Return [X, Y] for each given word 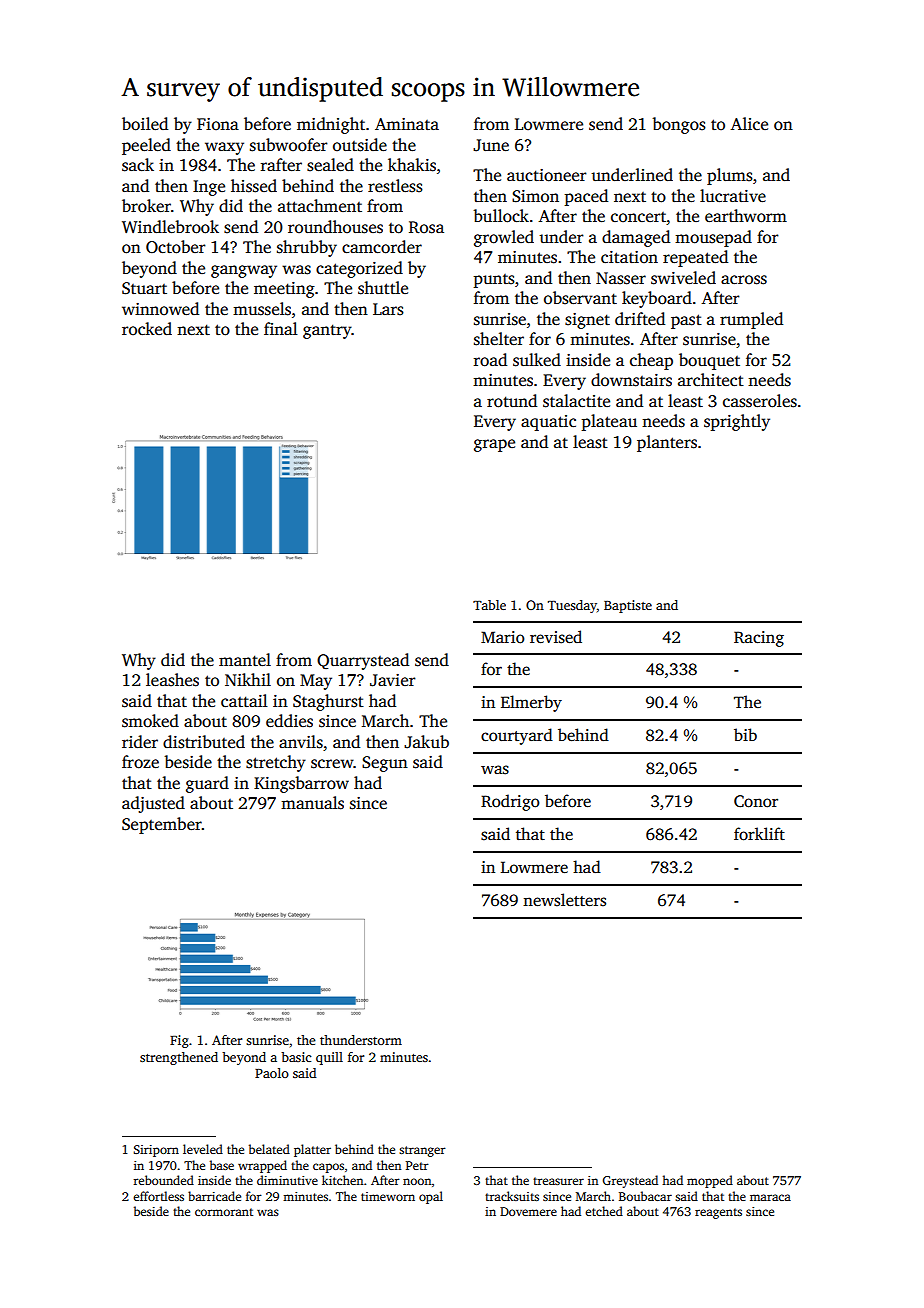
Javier [393, 680]
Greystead [630, 1181]
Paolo [272, 1073]
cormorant [224, 1212]
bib [745, 734]
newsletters [564, 900]
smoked [150, 721]
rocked [147, 329]
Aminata [407, 124]
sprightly [737, 422]
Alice [749, 123]
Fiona [218, 124]
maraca [770, 1197]
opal [431, 1197]
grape [494, 445]
